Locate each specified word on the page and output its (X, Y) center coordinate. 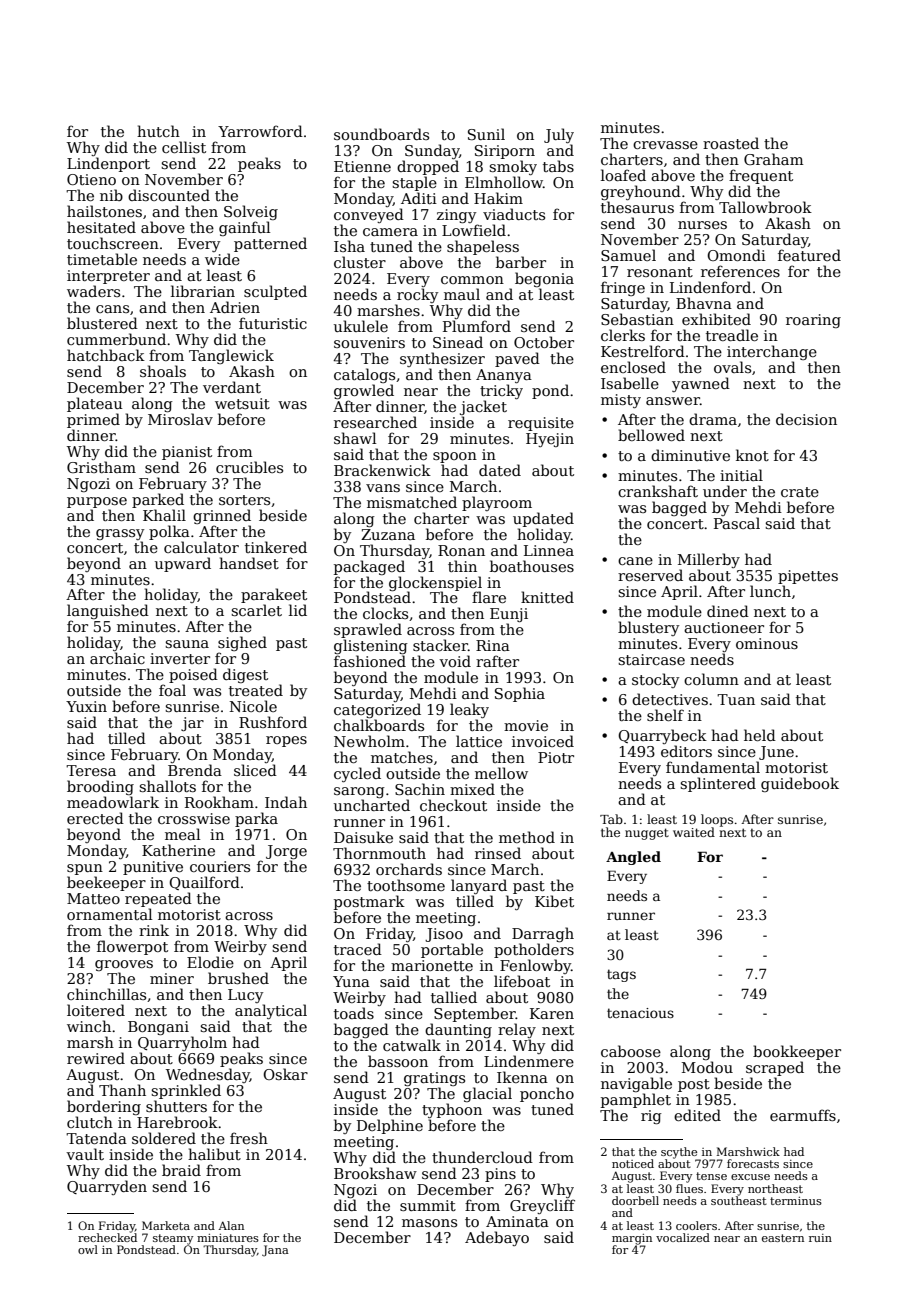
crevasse (665, 145)
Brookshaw (375, 1173)
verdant (232, 387)
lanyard (479, 886)
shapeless (483, 247)
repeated (158, 899)
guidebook (800, 784)
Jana (275, 1251)
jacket (483, 407)
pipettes (808, 577)
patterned (270, 244)
